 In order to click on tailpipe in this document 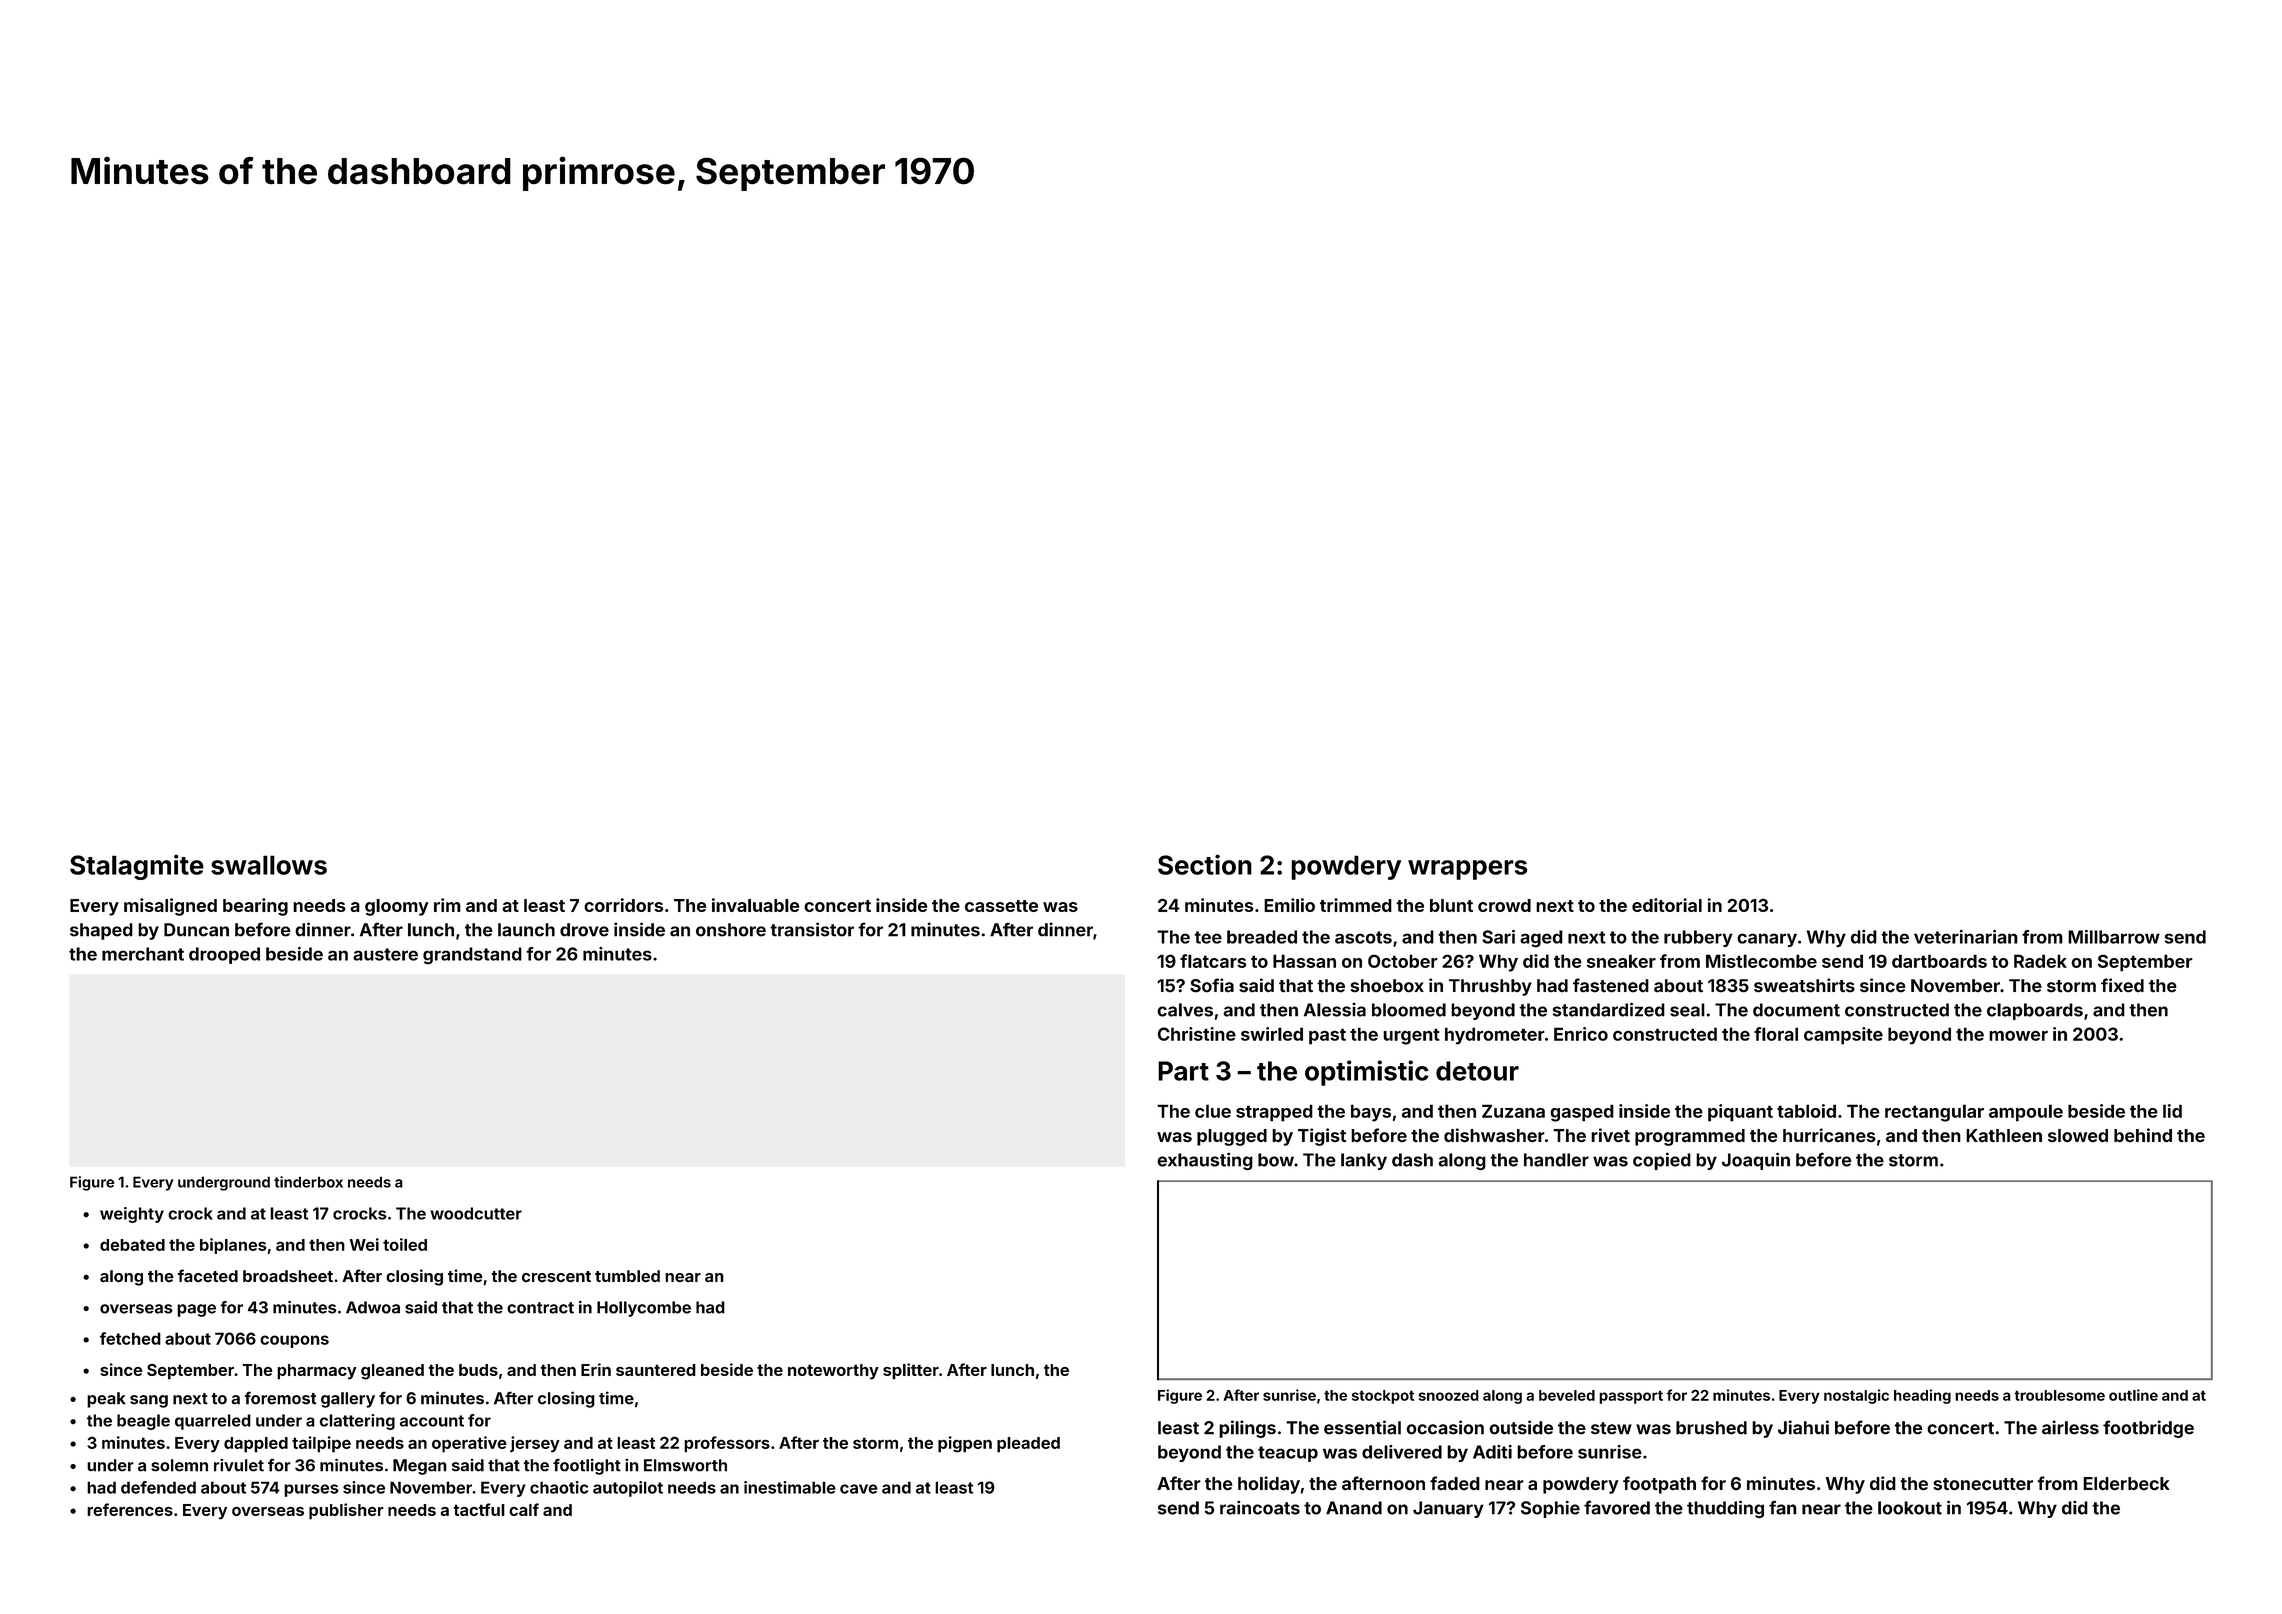, I will do `click(321, 1444)`.
